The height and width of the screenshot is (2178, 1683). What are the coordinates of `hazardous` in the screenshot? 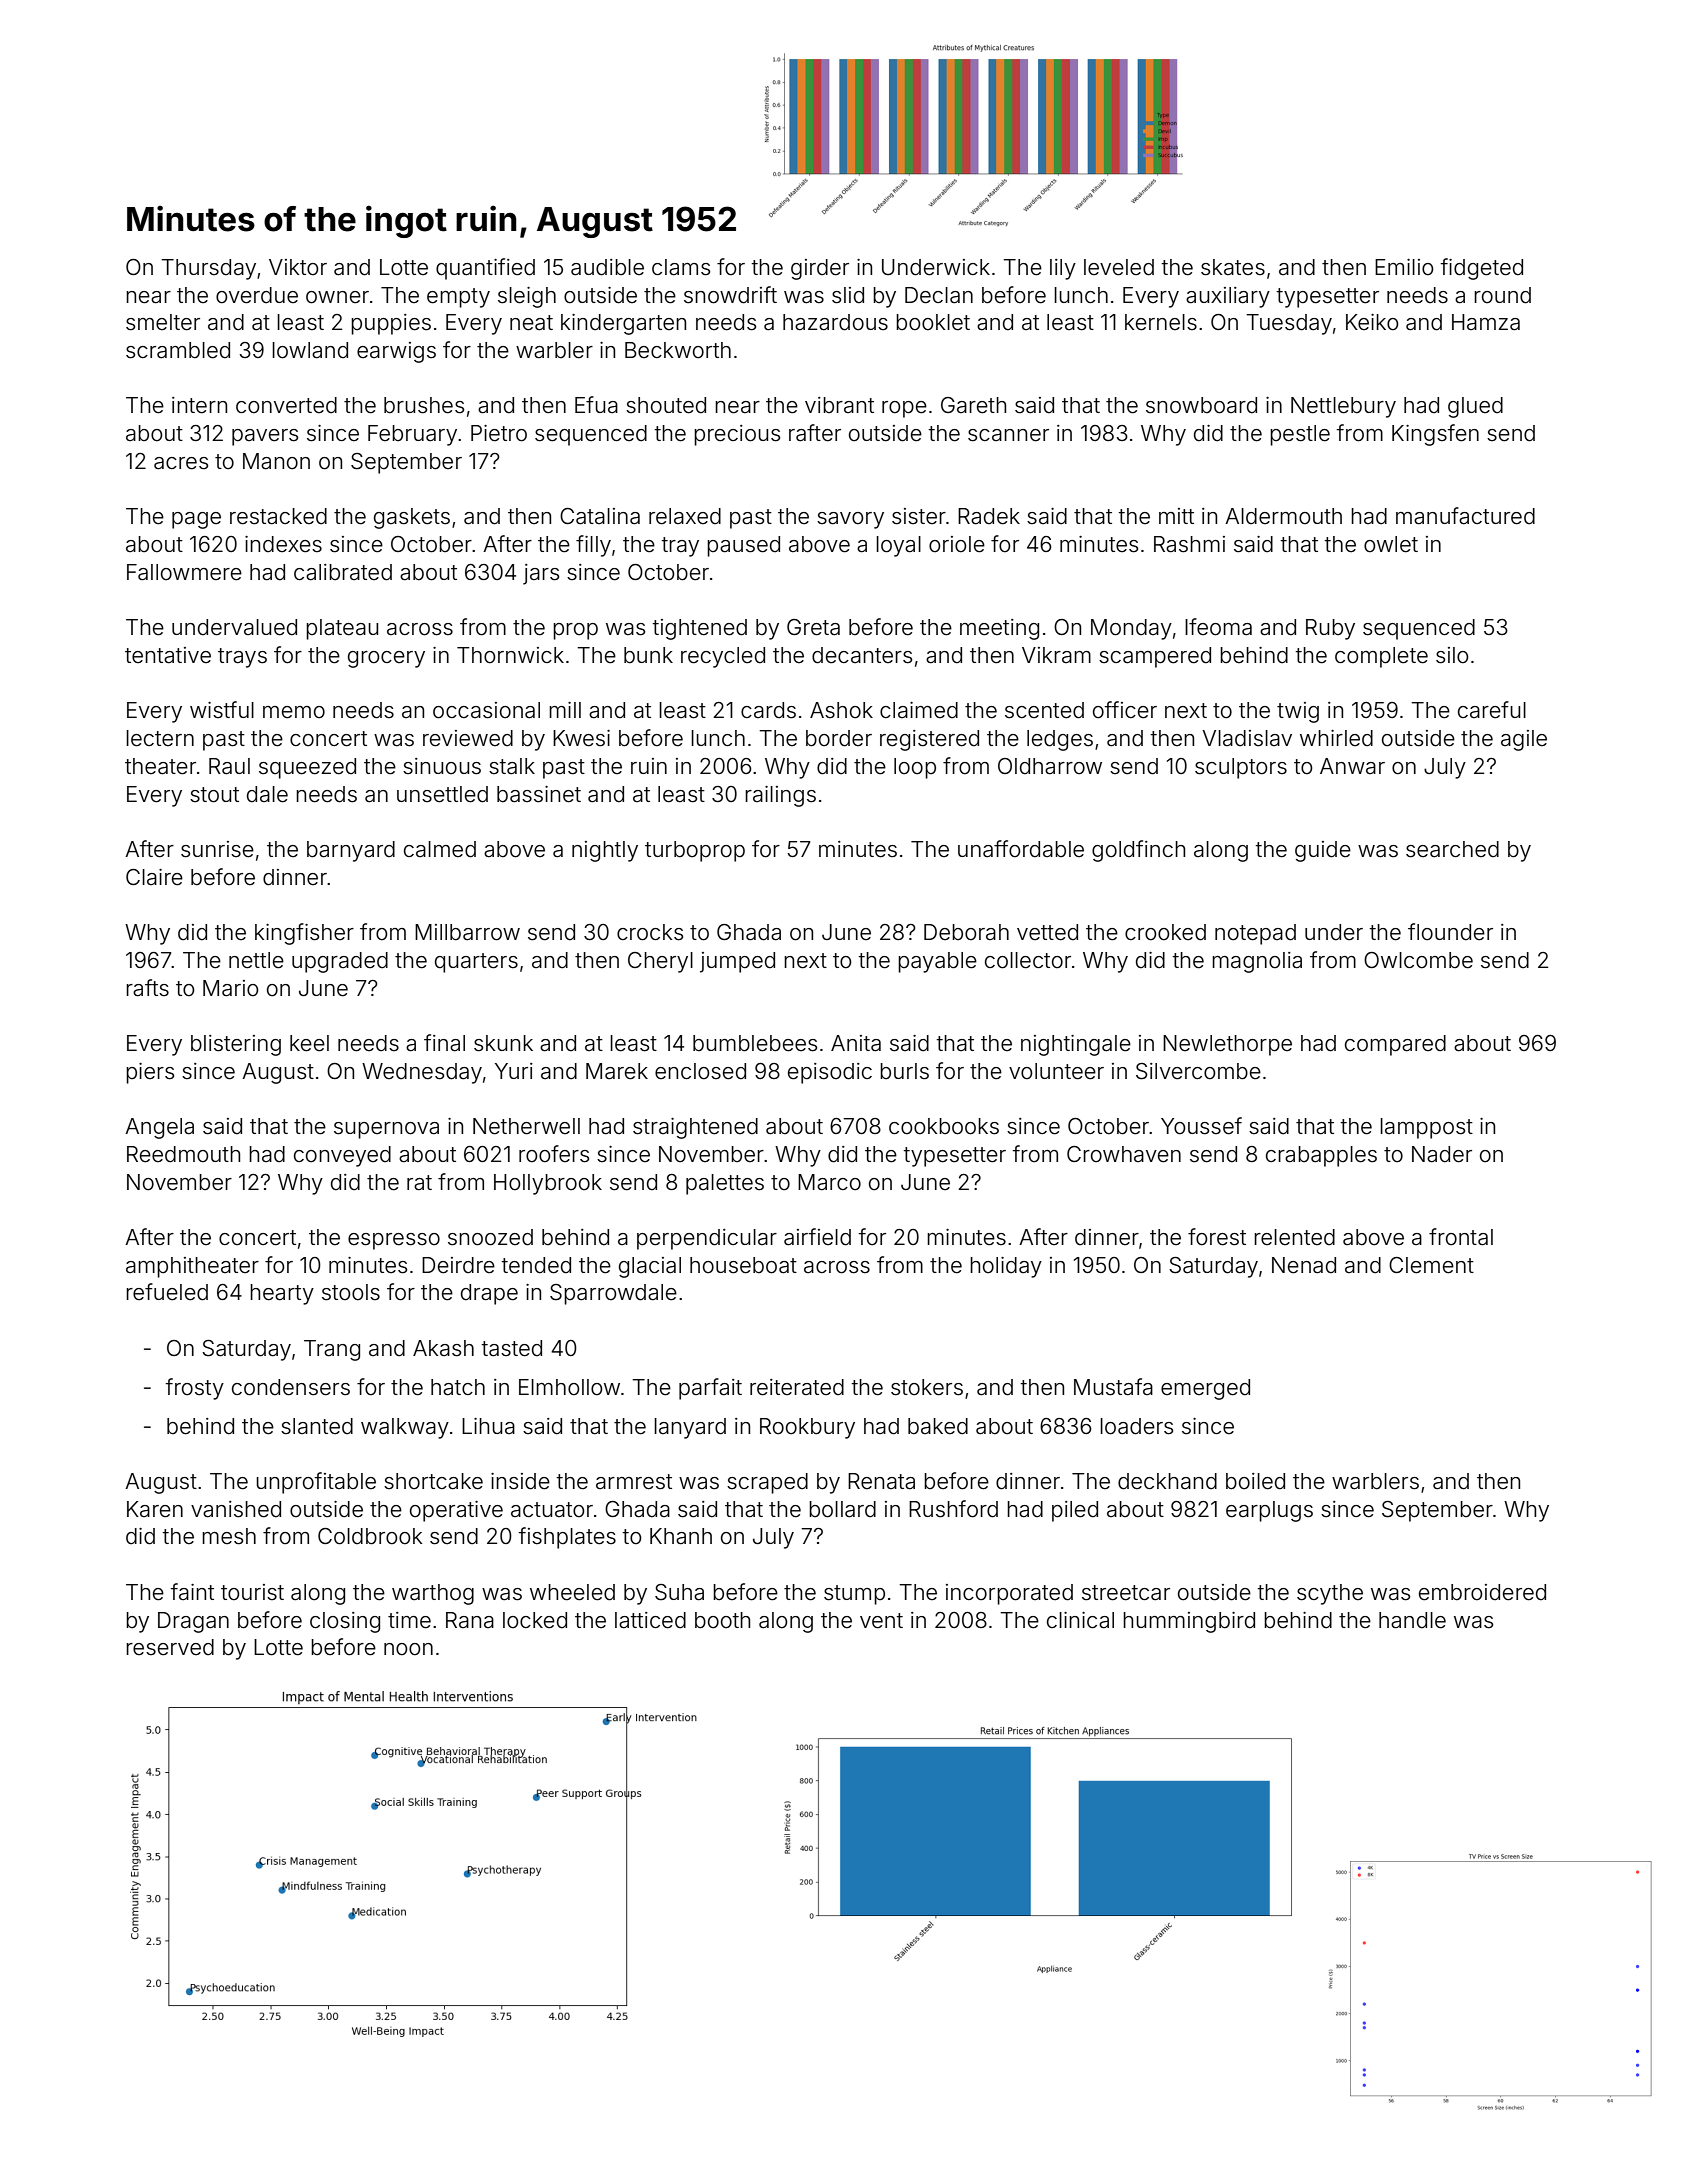 It's located at (835, 322).
